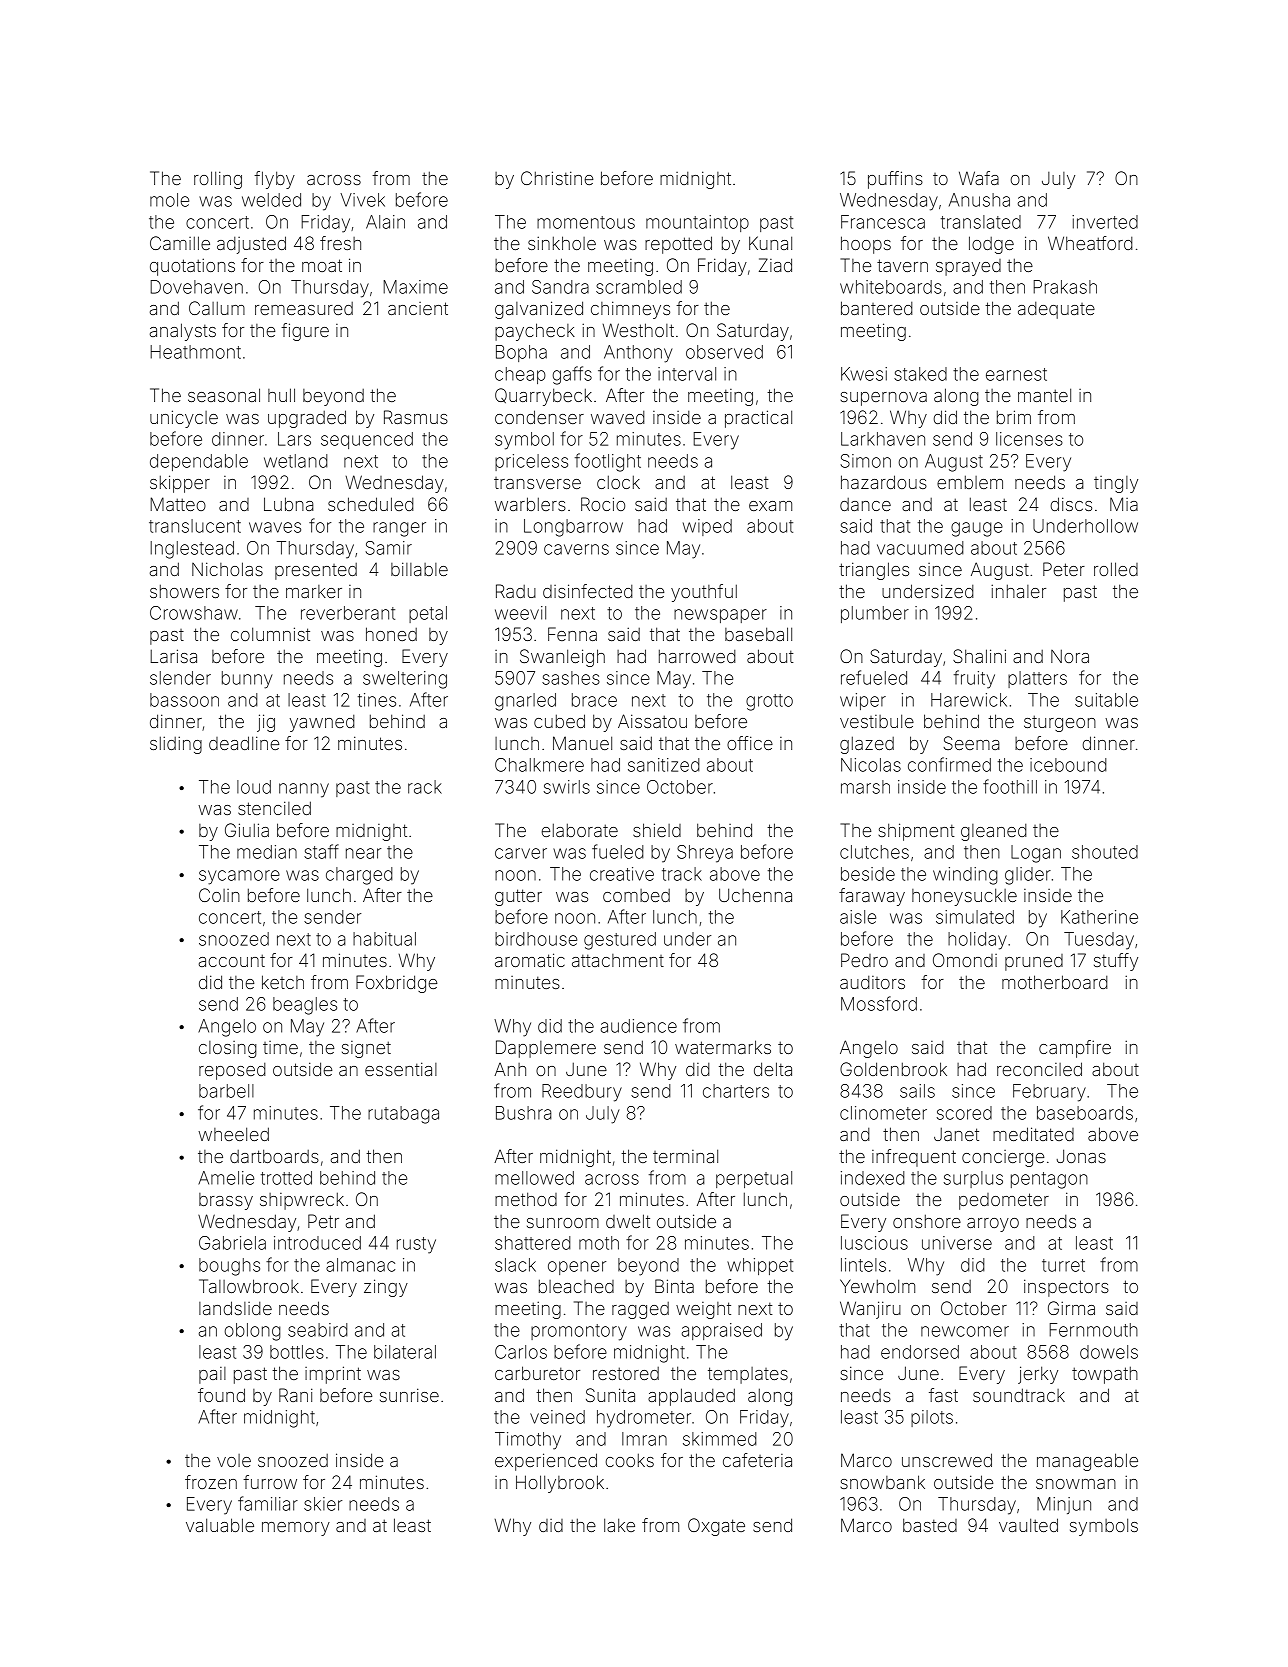 The image size is (1288, 1667). What do you see at coordinates (268, 1503) in the screenshot?
I see `familiar` at bounding box center [268, 1503].
